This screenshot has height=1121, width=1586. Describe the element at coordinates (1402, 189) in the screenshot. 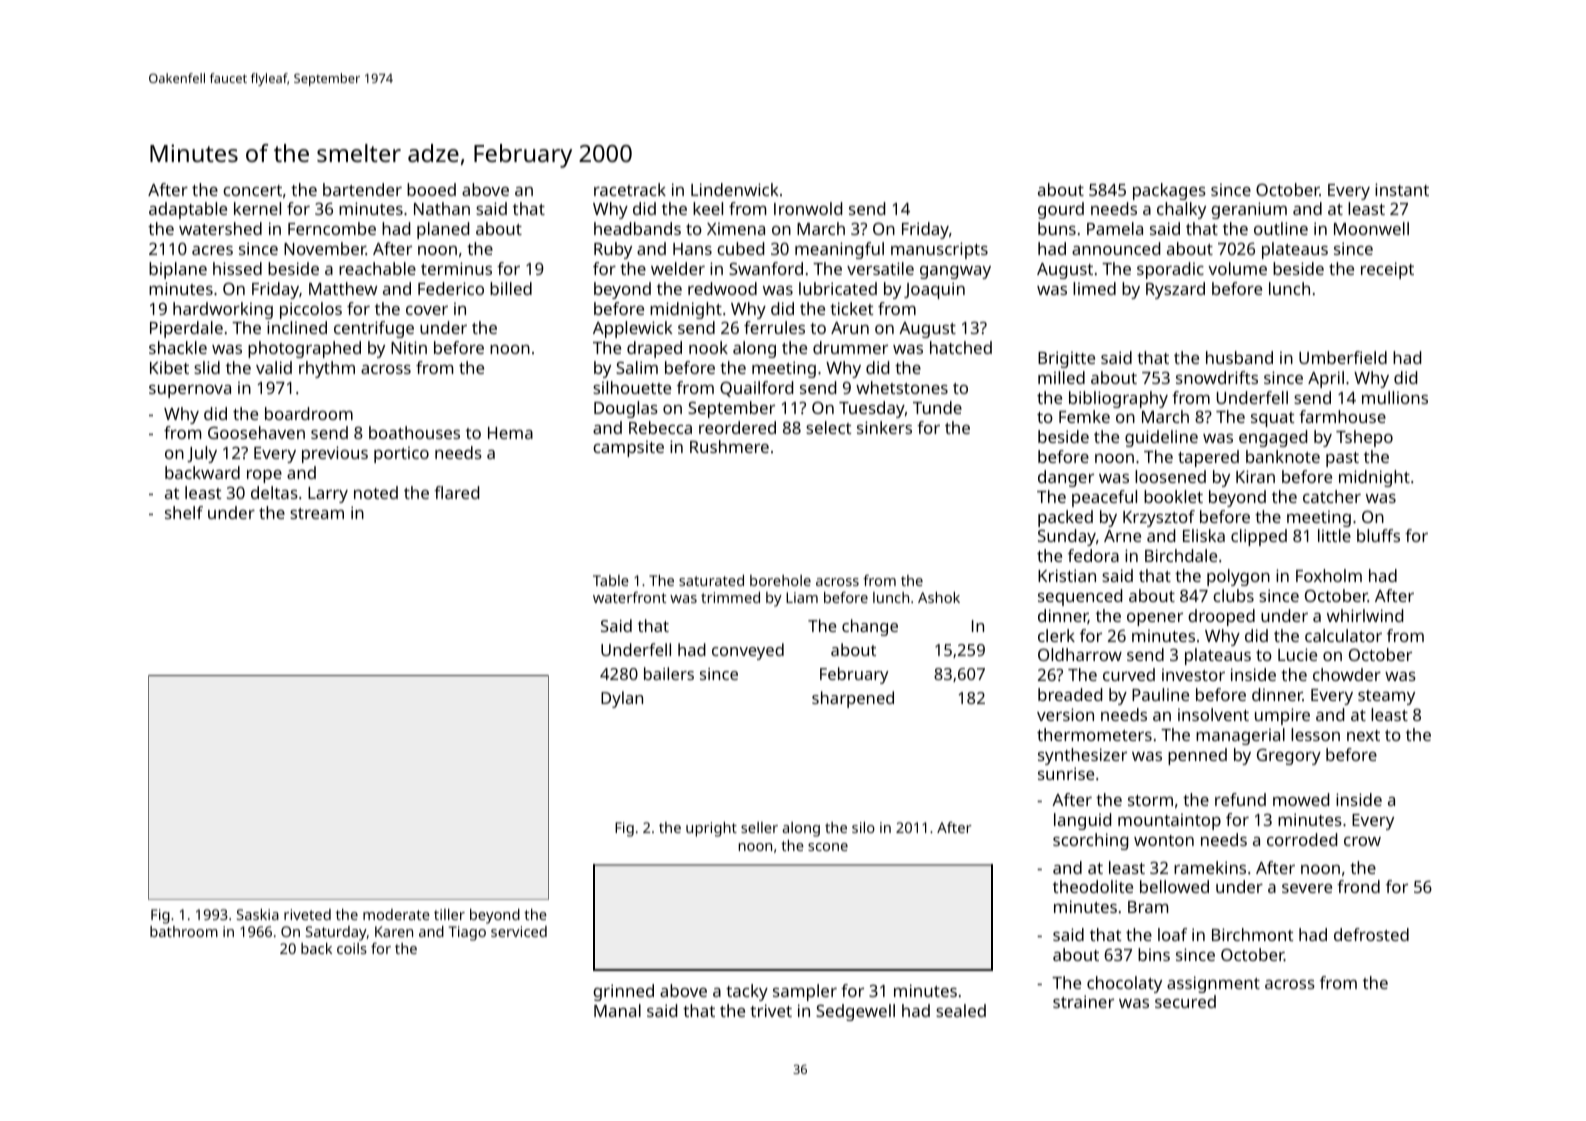

I see `instant` at that location.
